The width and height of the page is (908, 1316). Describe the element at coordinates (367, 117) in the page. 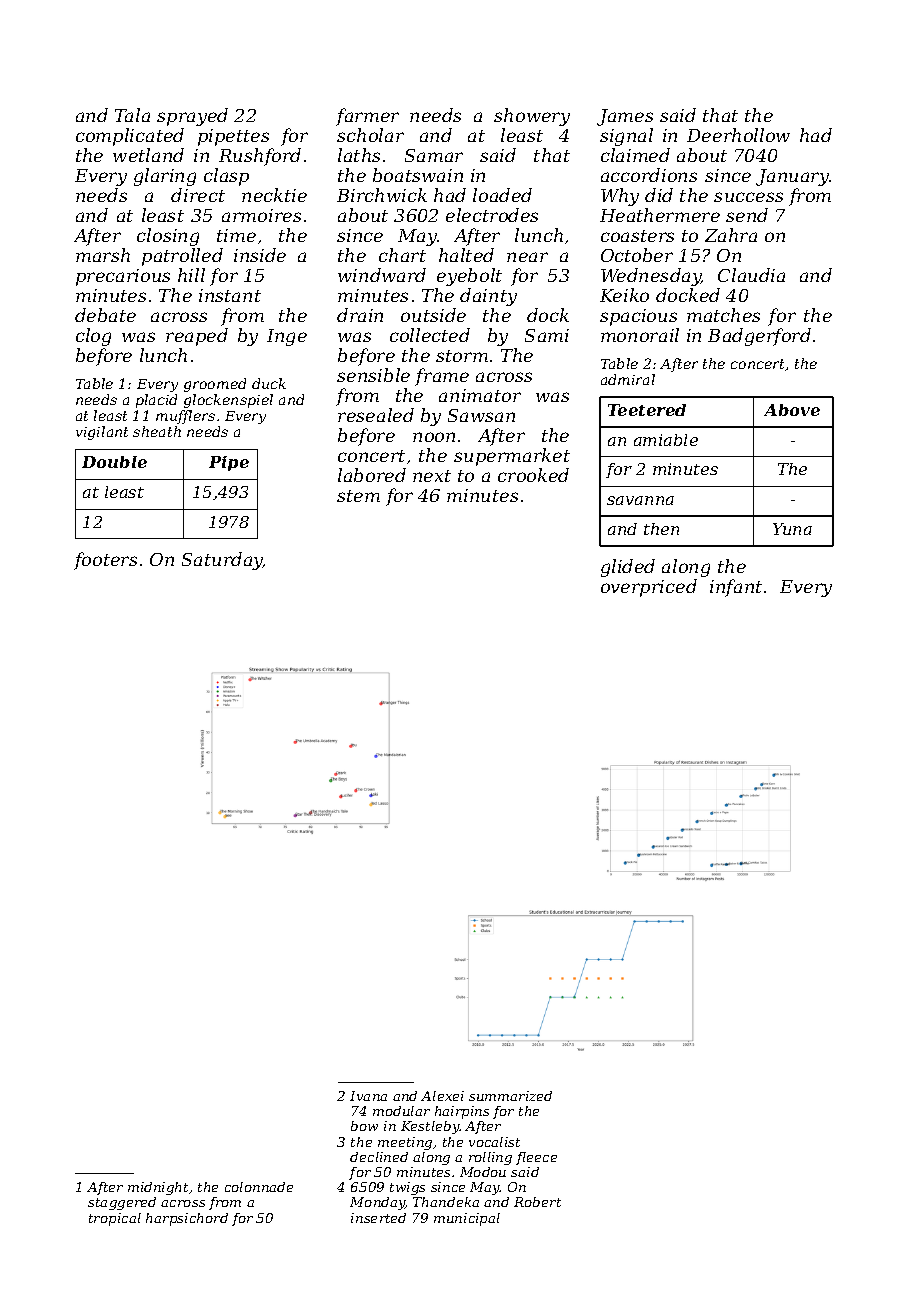

I see `farmer` at that location.
